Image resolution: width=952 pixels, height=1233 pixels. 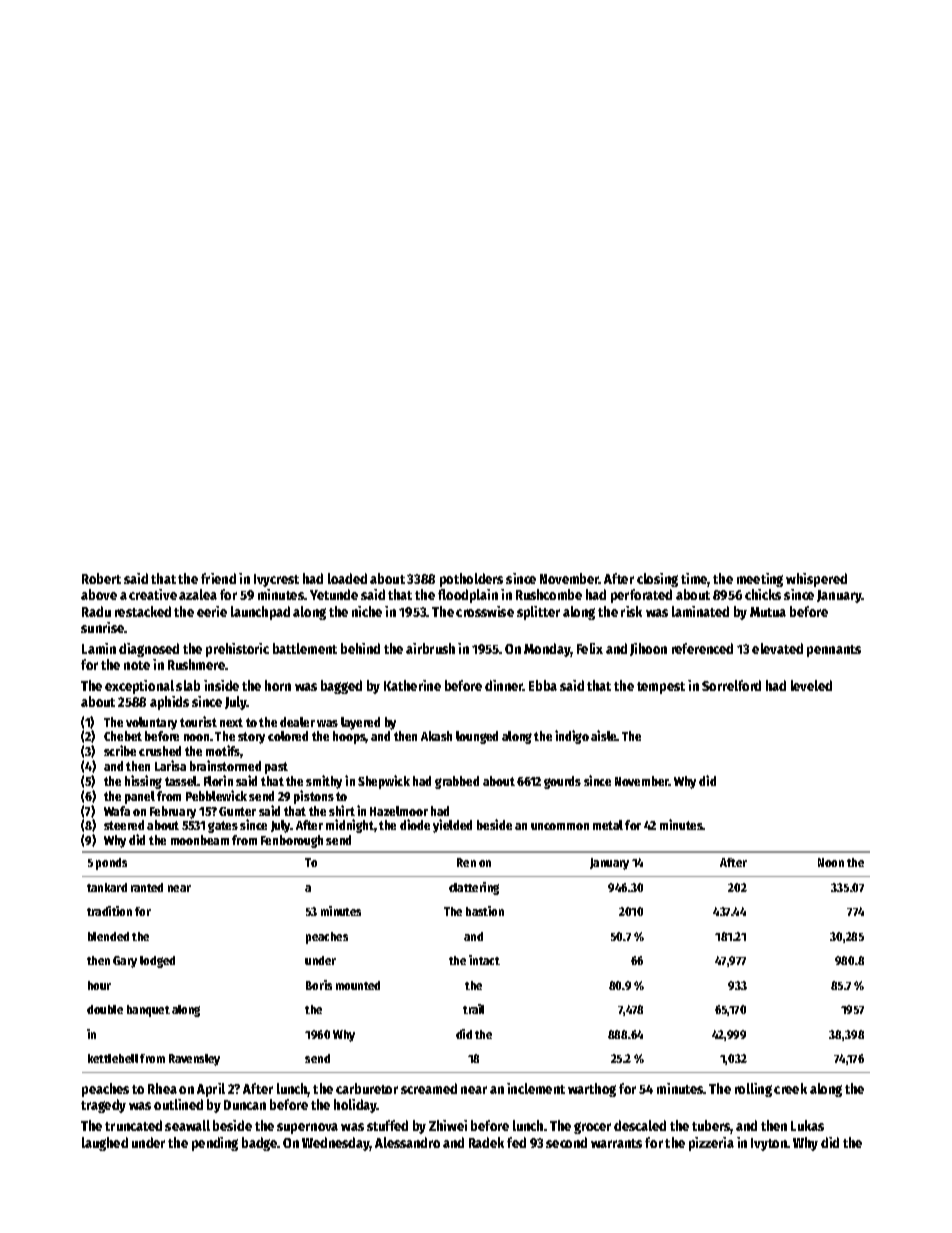 What do you see at coordinates (149, 650) in the screenshot?
I see `diagnosed` at bounding box center [149, 650].
